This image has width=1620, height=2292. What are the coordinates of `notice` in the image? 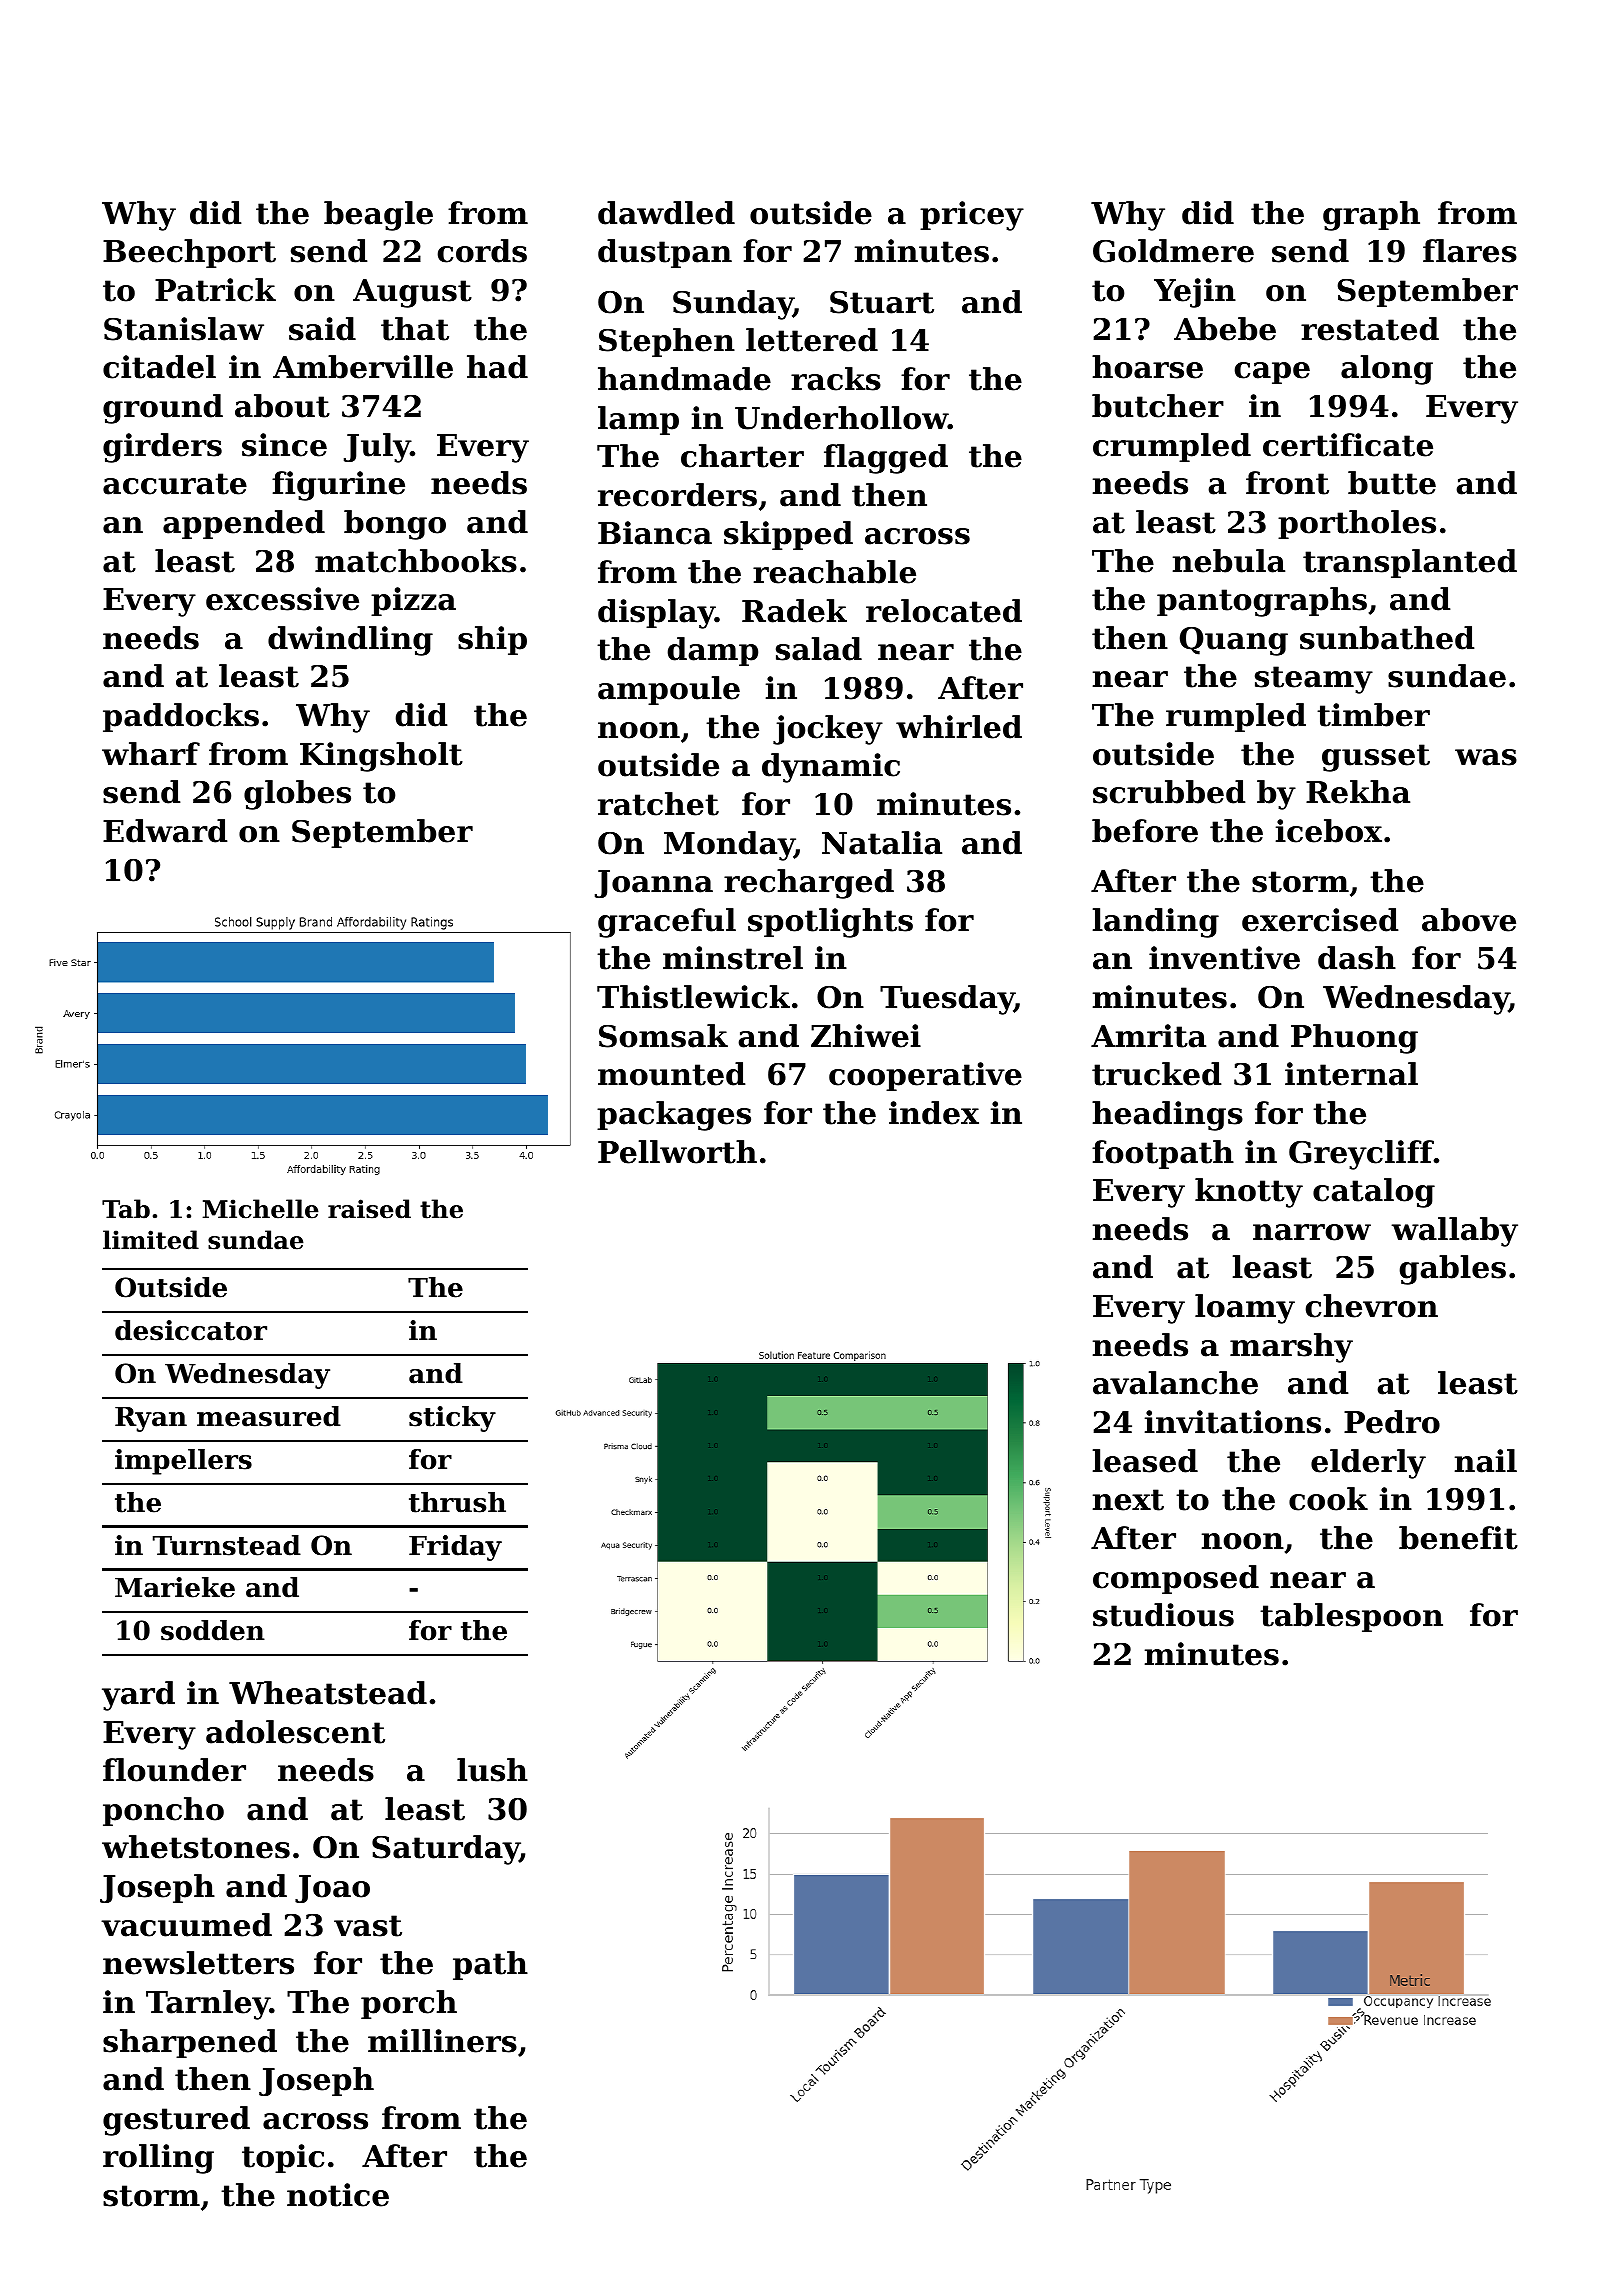 It's located at (338, 2195).
